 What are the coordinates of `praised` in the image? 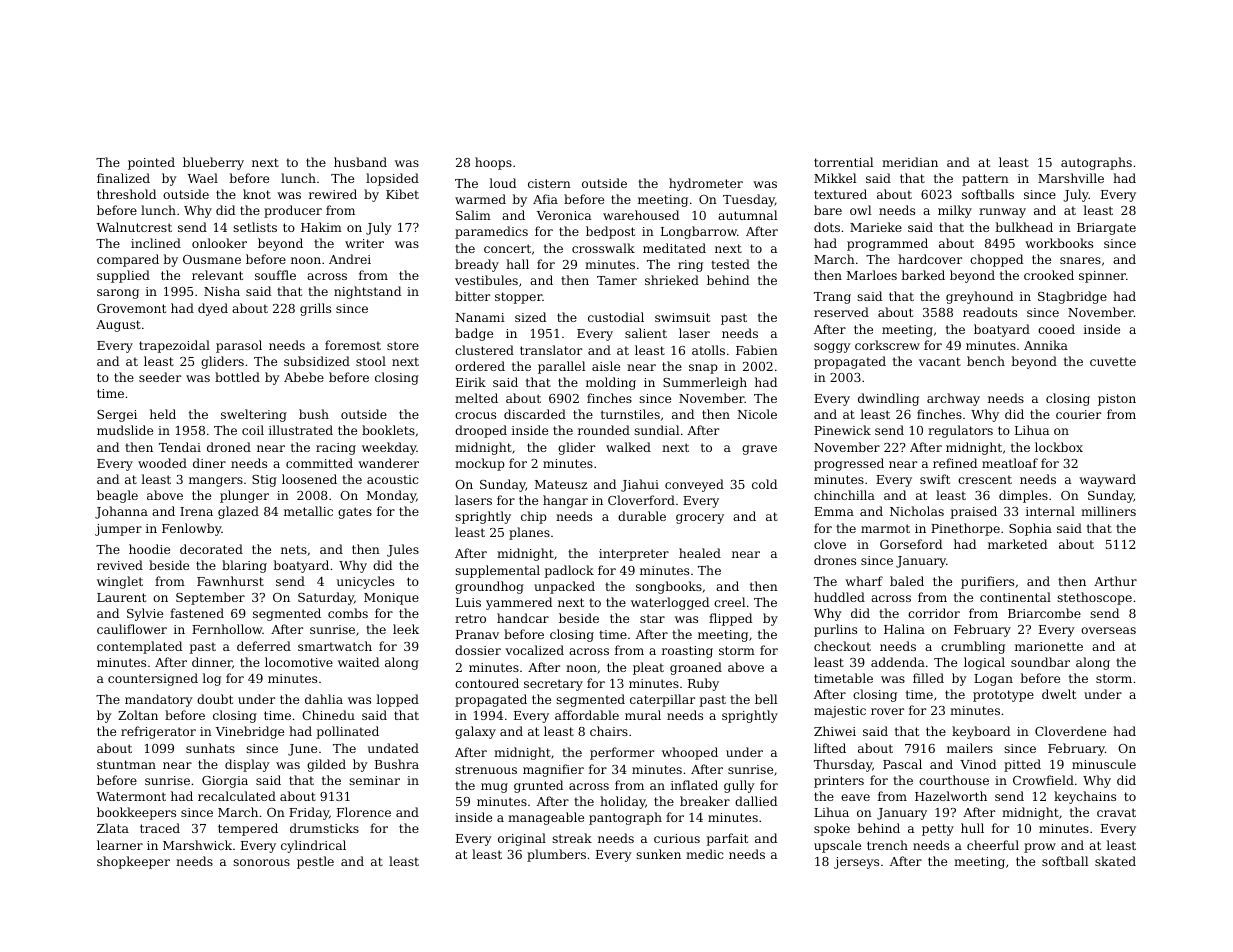 It's located at (974, 512).
